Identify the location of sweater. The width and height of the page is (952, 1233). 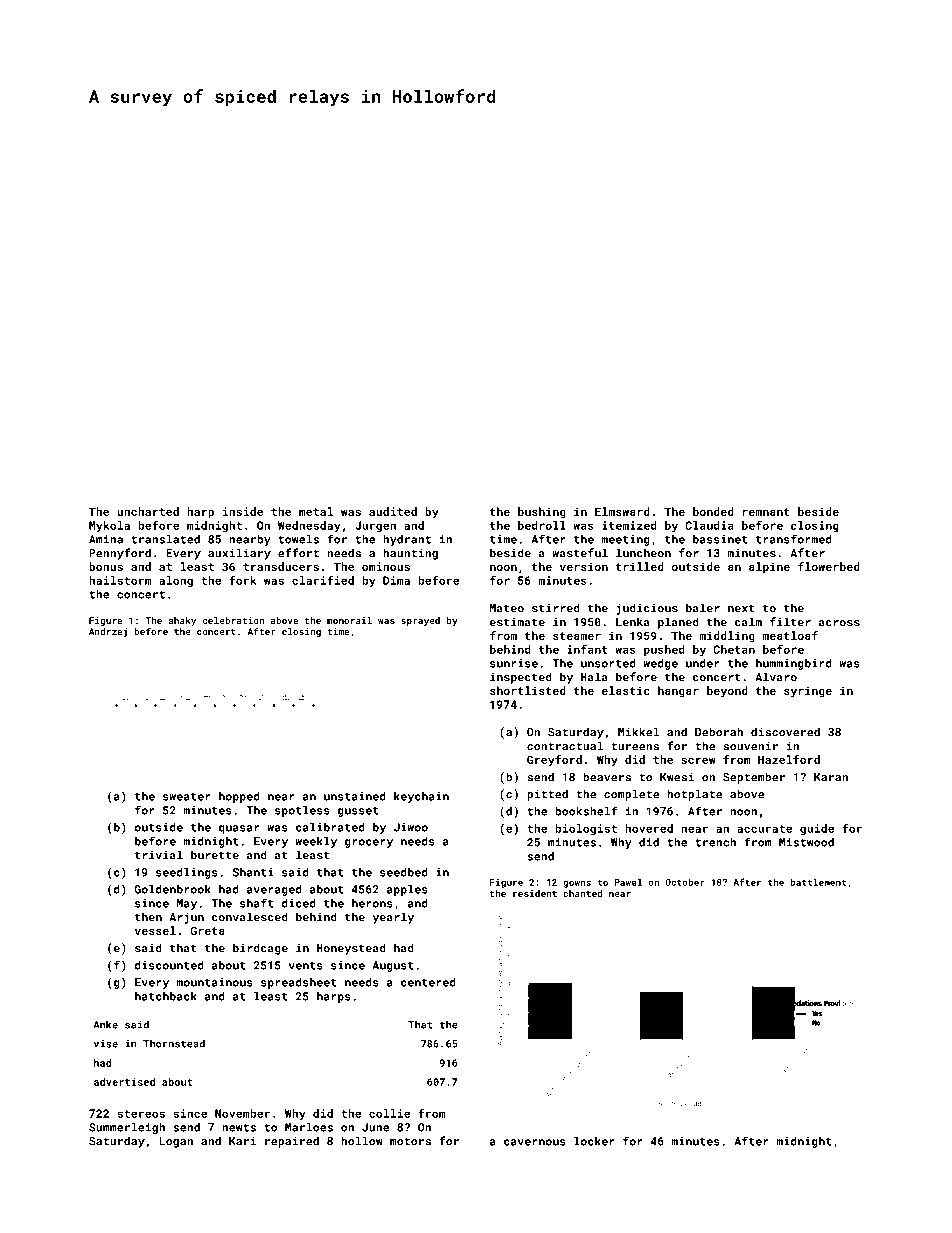
(187, 797).
